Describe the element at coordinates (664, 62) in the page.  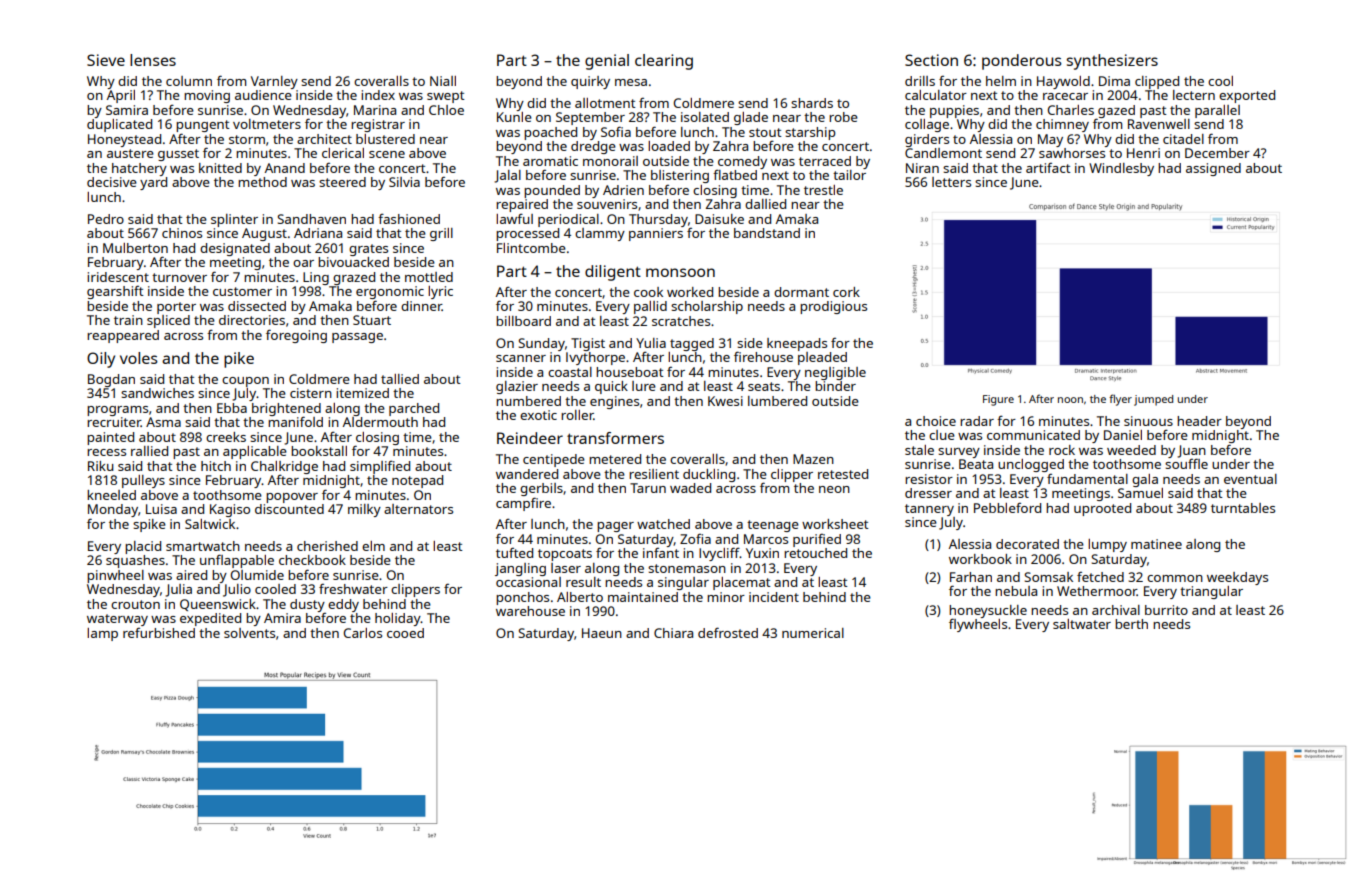
I see `clearing` at that location.
